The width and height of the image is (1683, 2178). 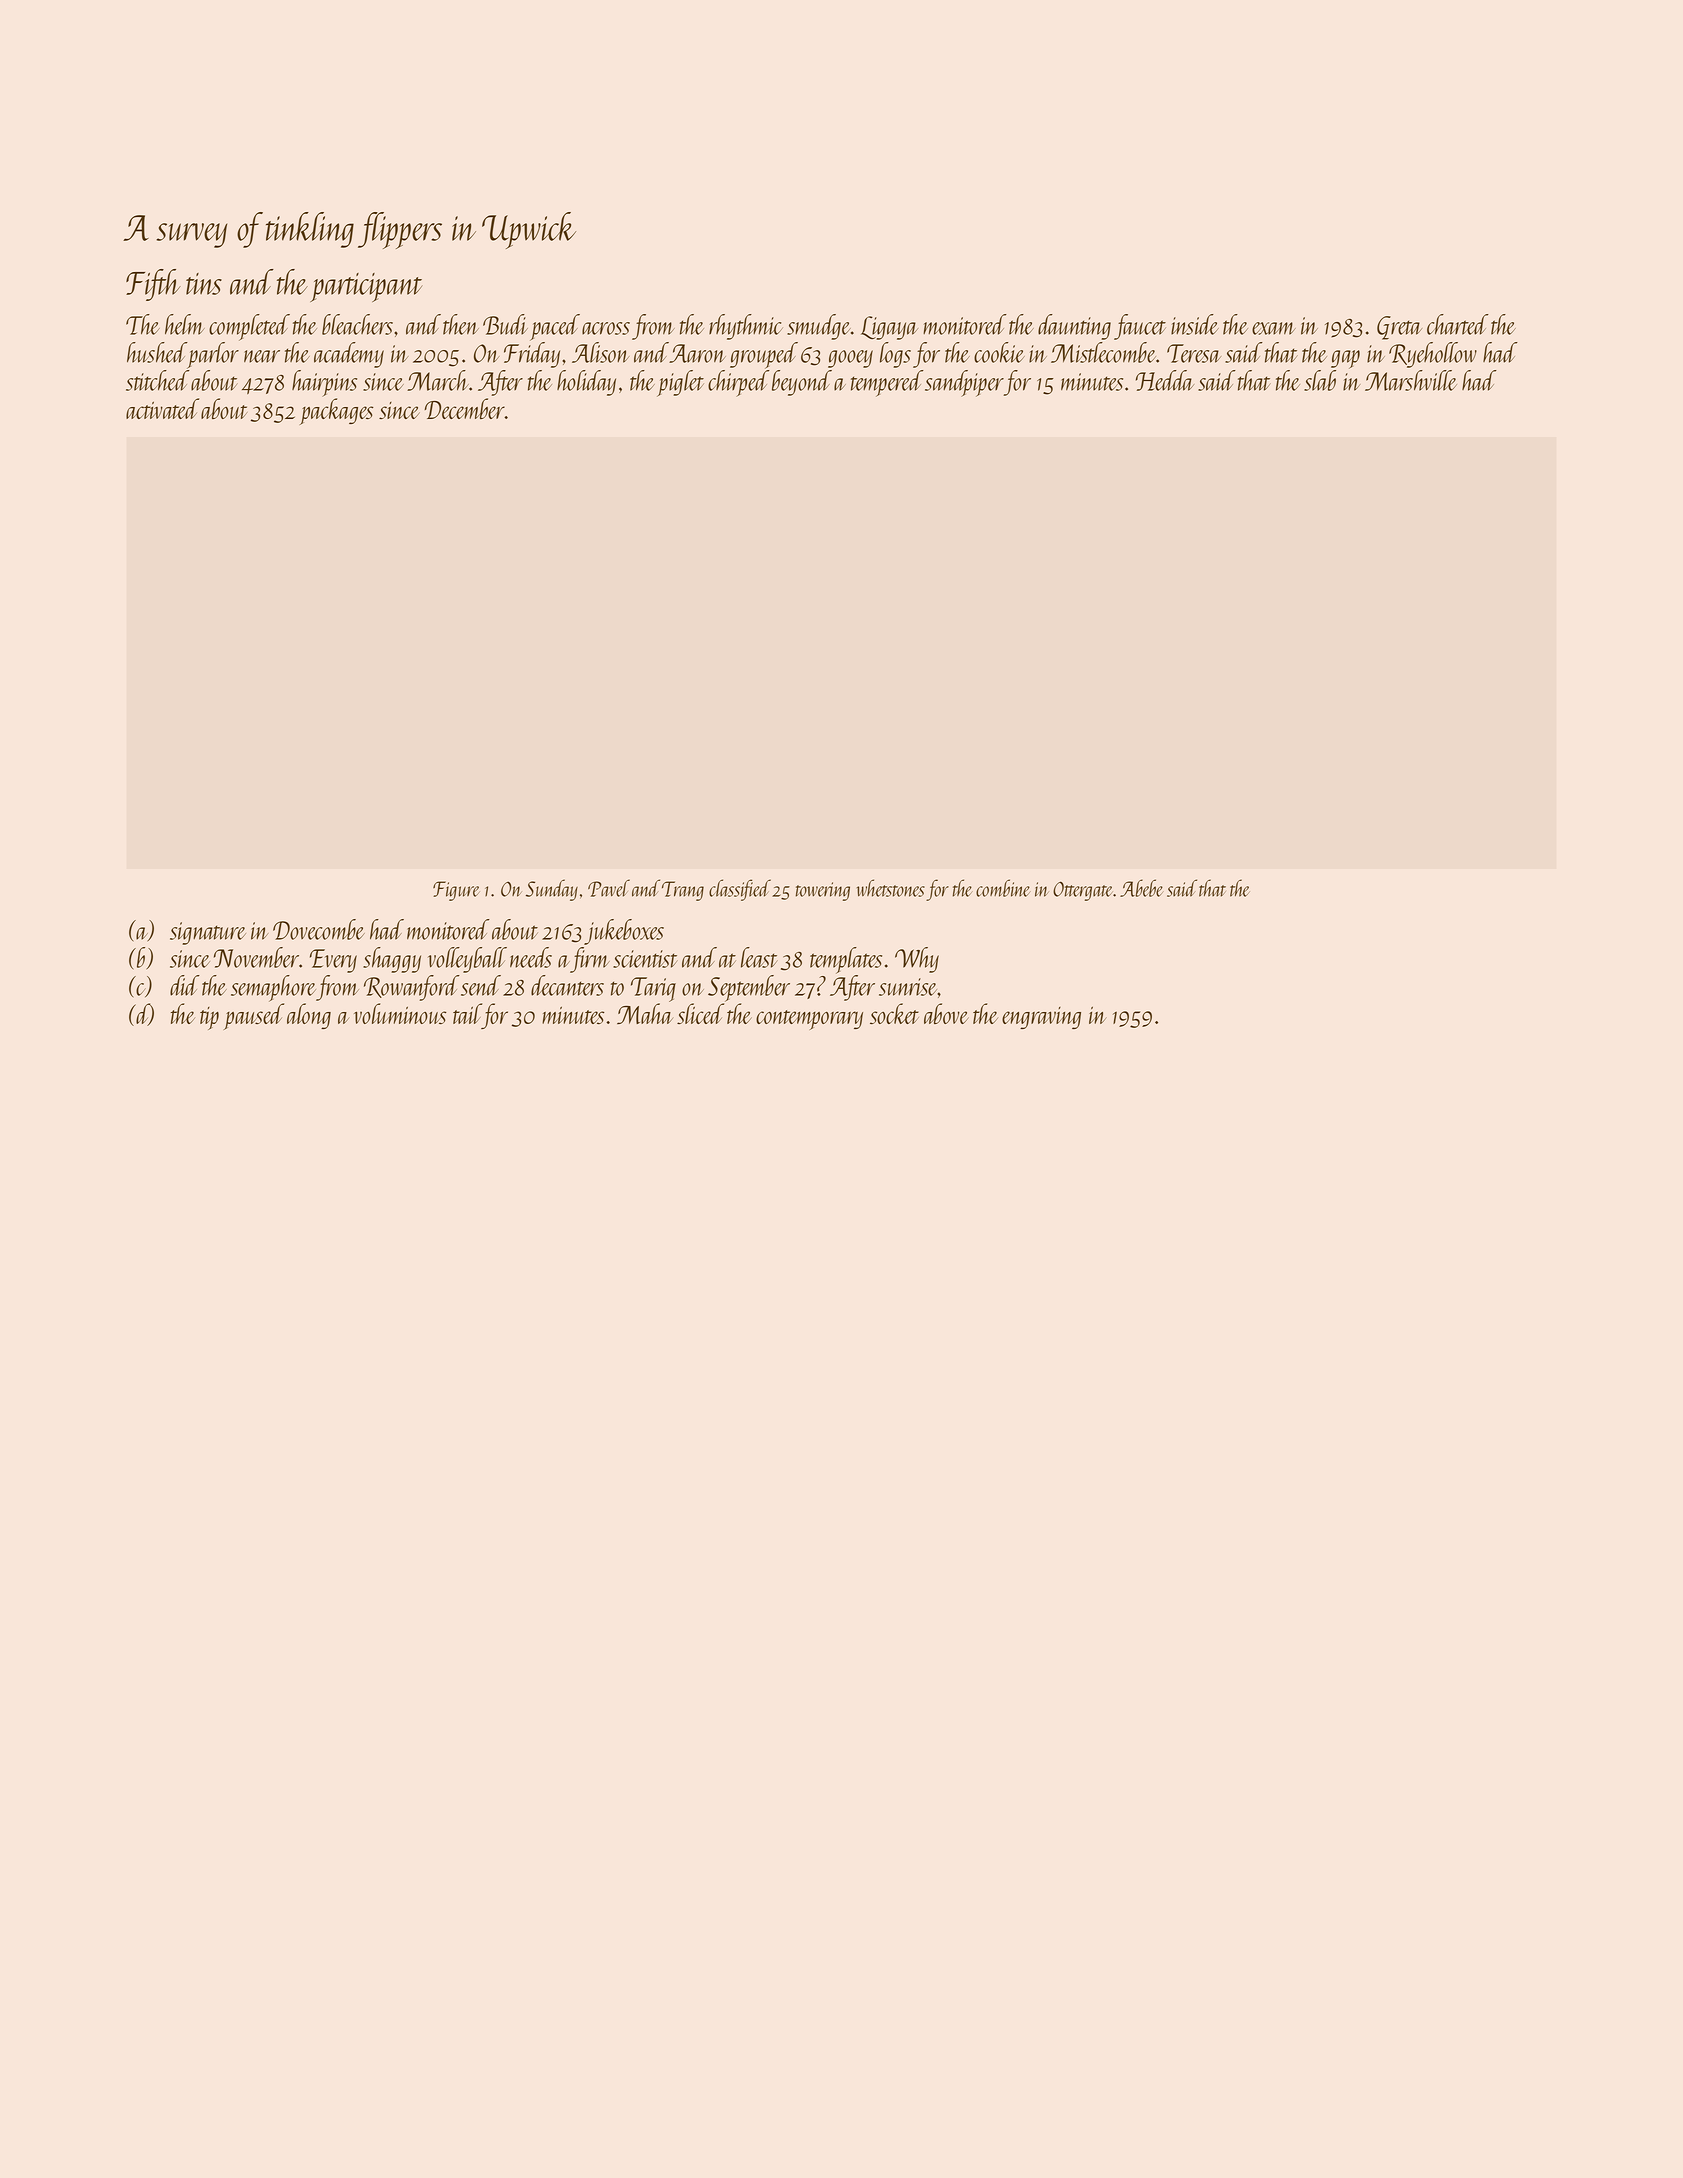 I want to click on tail, so click(x=467, y=1013).
